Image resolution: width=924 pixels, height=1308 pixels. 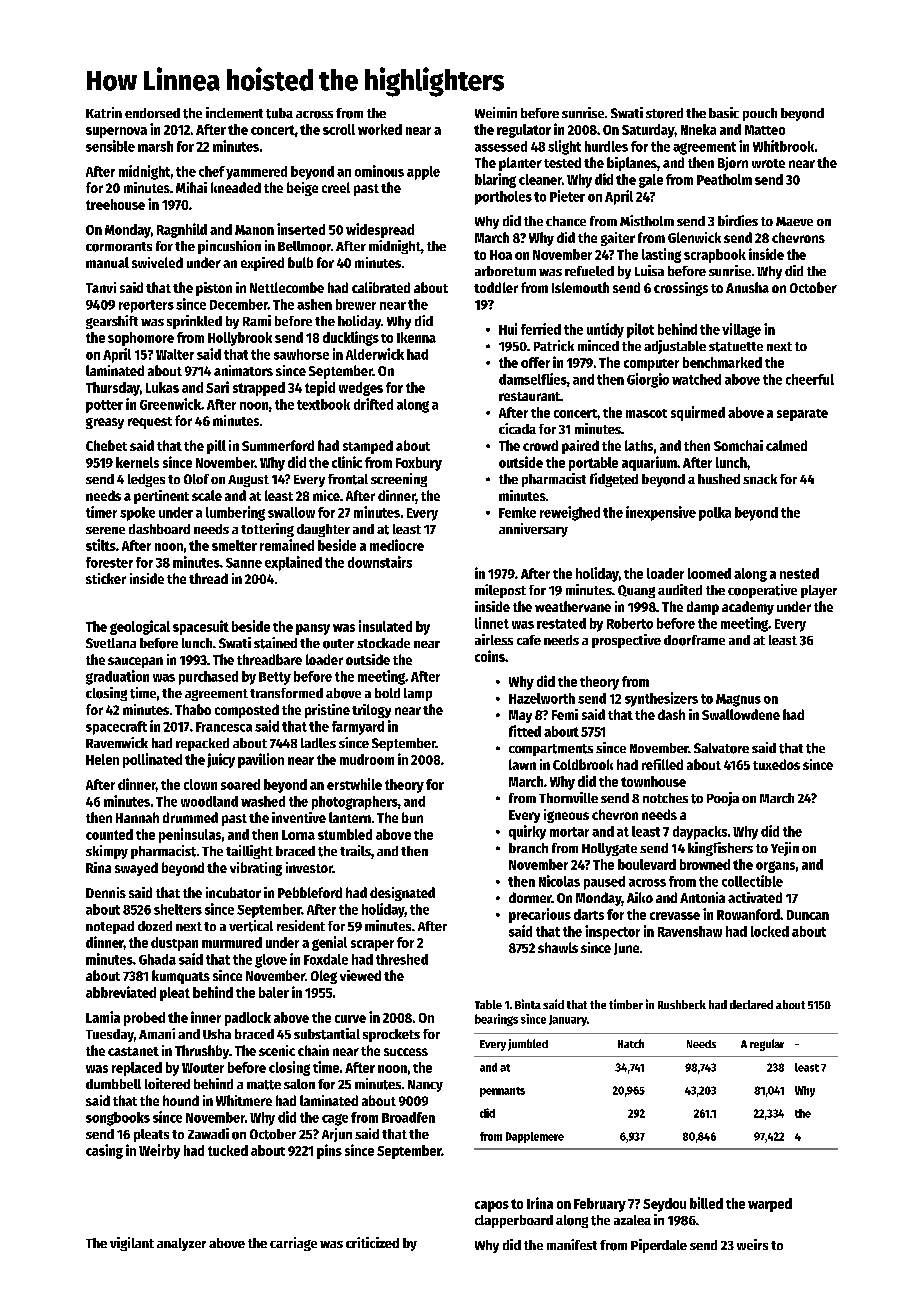 I want to click on Weimin, so click(x=496, y=112).
